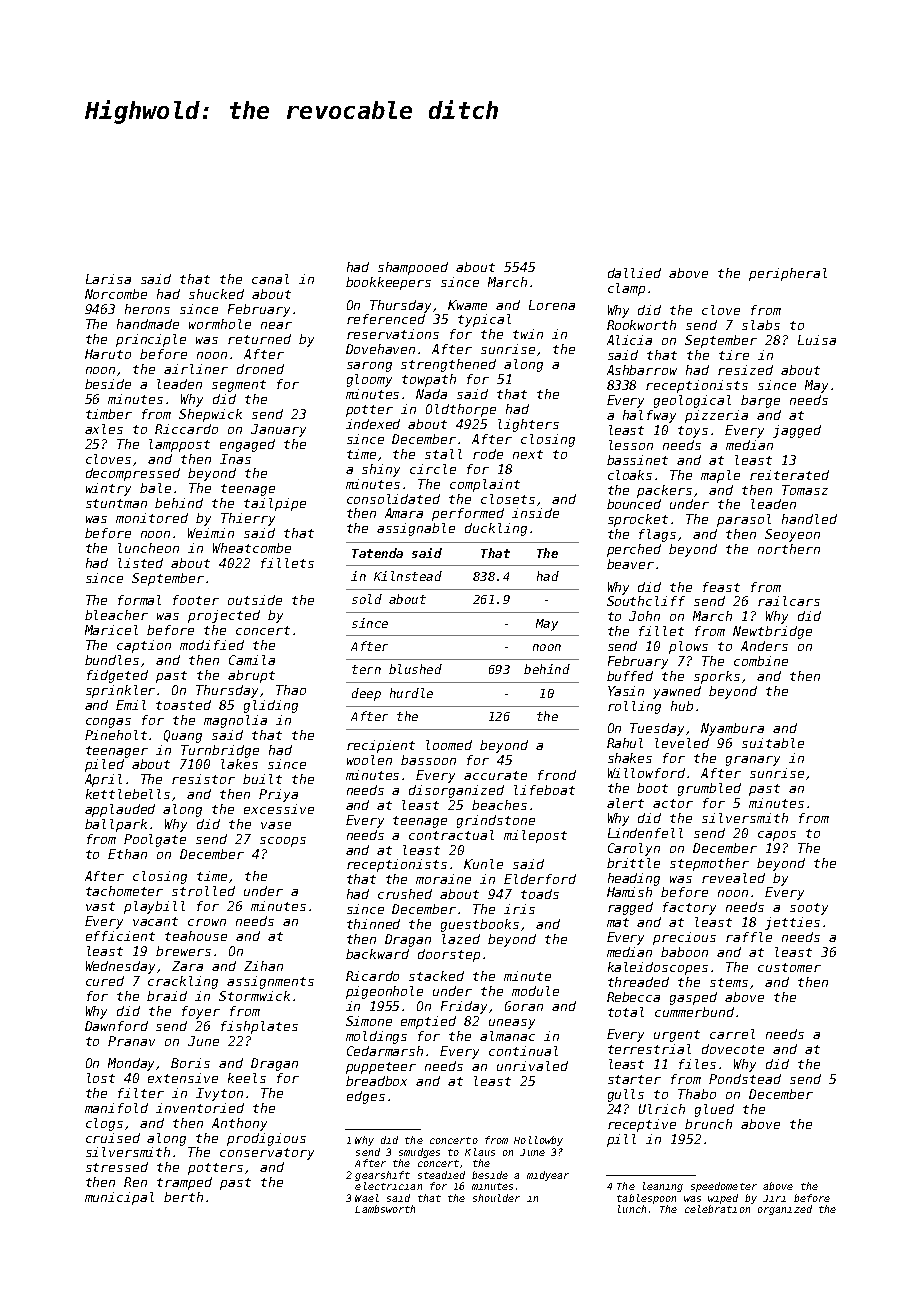 The image size is (924, 1308). Describe the element at coordinates (817, 340) in the document. I see `Luisa` at that location.
